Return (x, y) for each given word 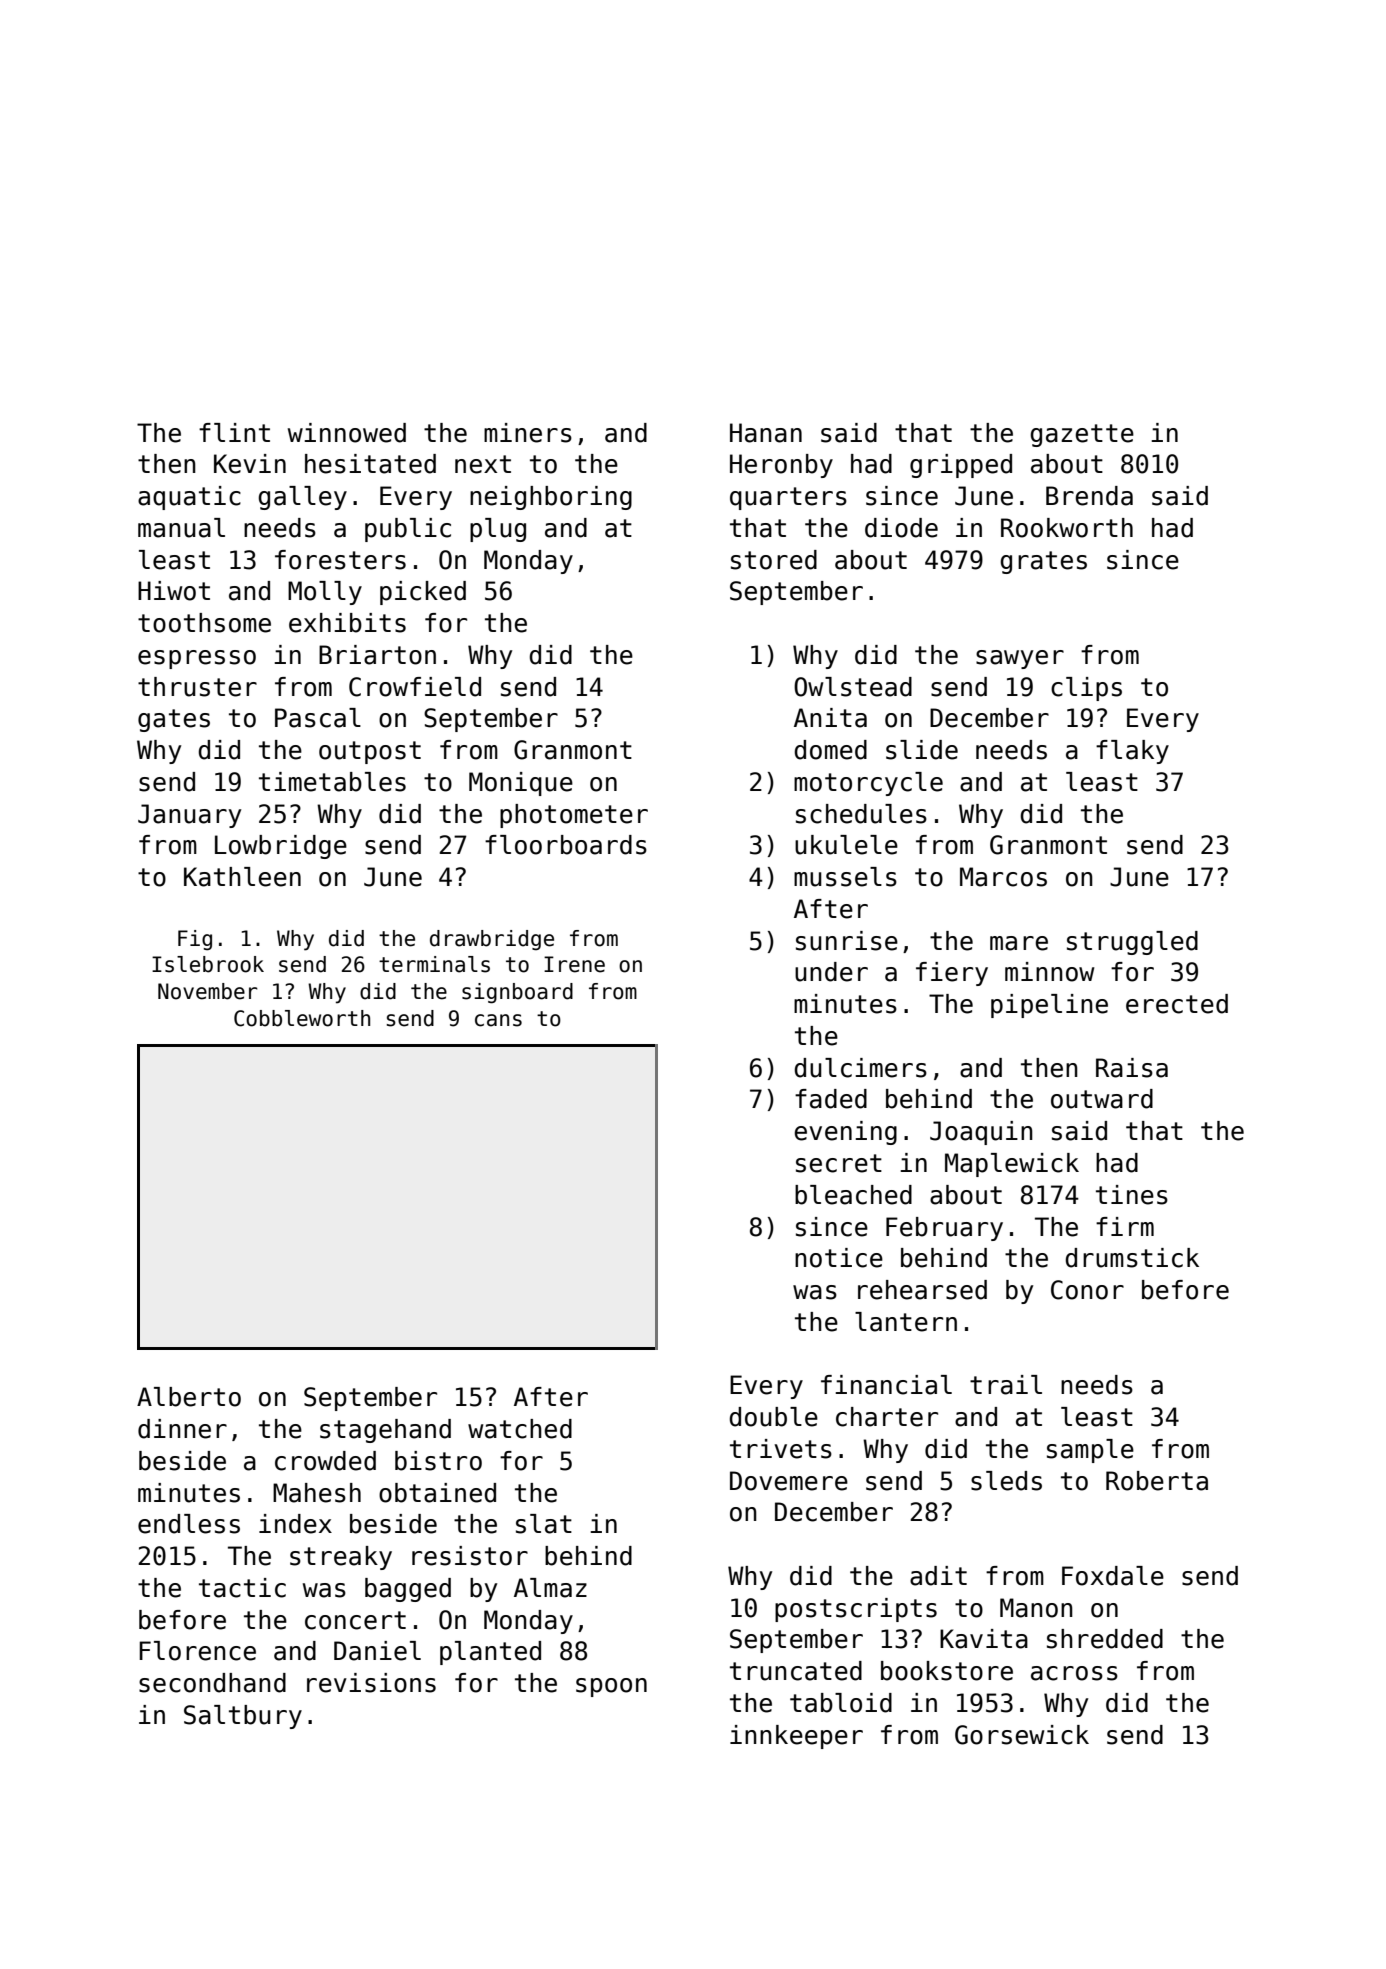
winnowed (347, 433)
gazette (1082, 435)
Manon (1036, 1608)
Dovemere (789, 1481)
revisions (371, 1683)
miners (528, 433)
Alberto (189, 1397)
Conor (1087, 1290)
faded (831, 1099)
